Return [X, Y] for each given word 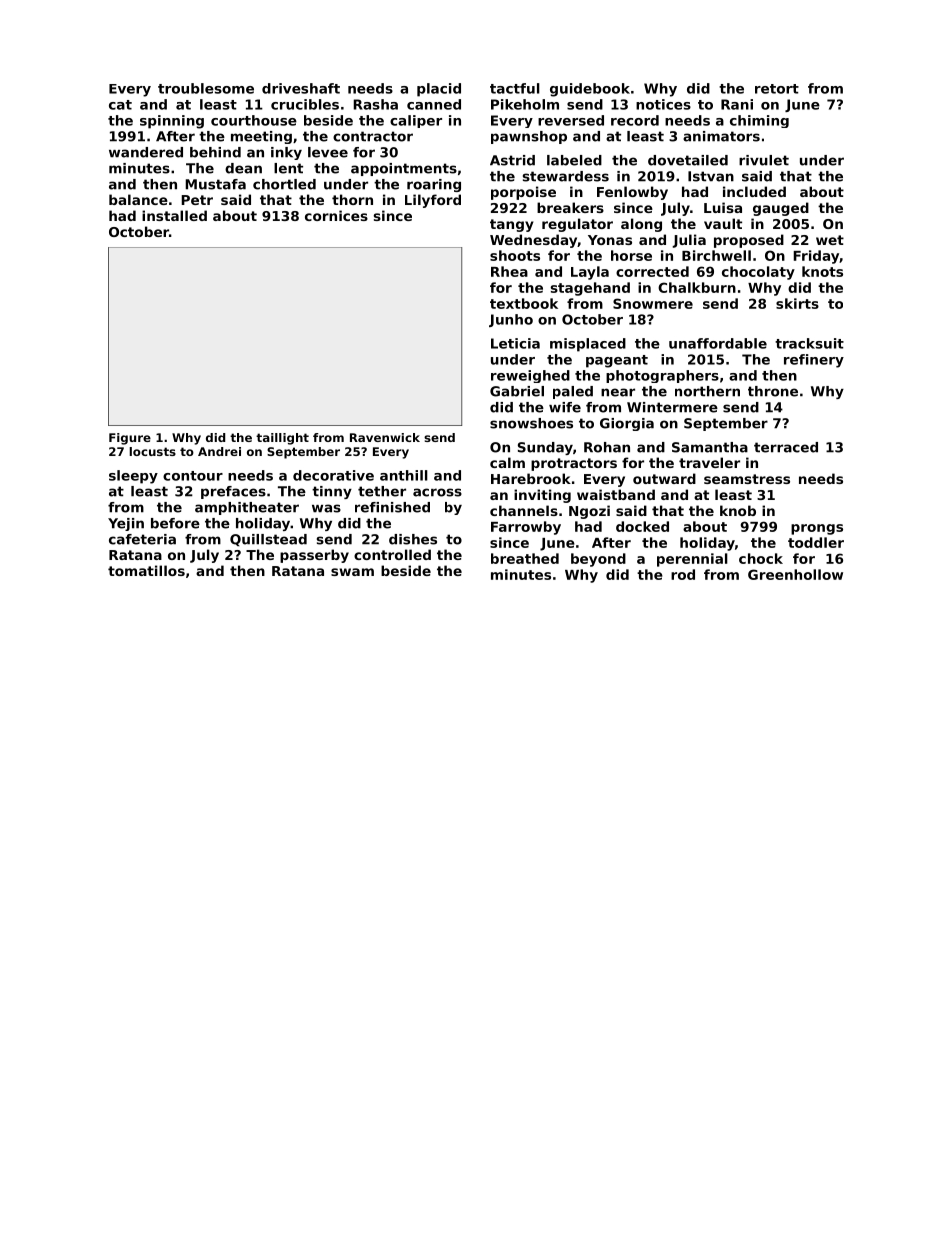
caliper [416, 121]
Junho [511, 320]
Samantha [710, 447]
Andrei [219, 451]
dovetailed [688, 160]
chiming [759, 121]
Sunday [545, 448]
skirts [797, 303]
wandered [146, 152]
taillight [282, 439]
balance [138, 199]
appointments [404, 169]
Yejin [126, 524]
